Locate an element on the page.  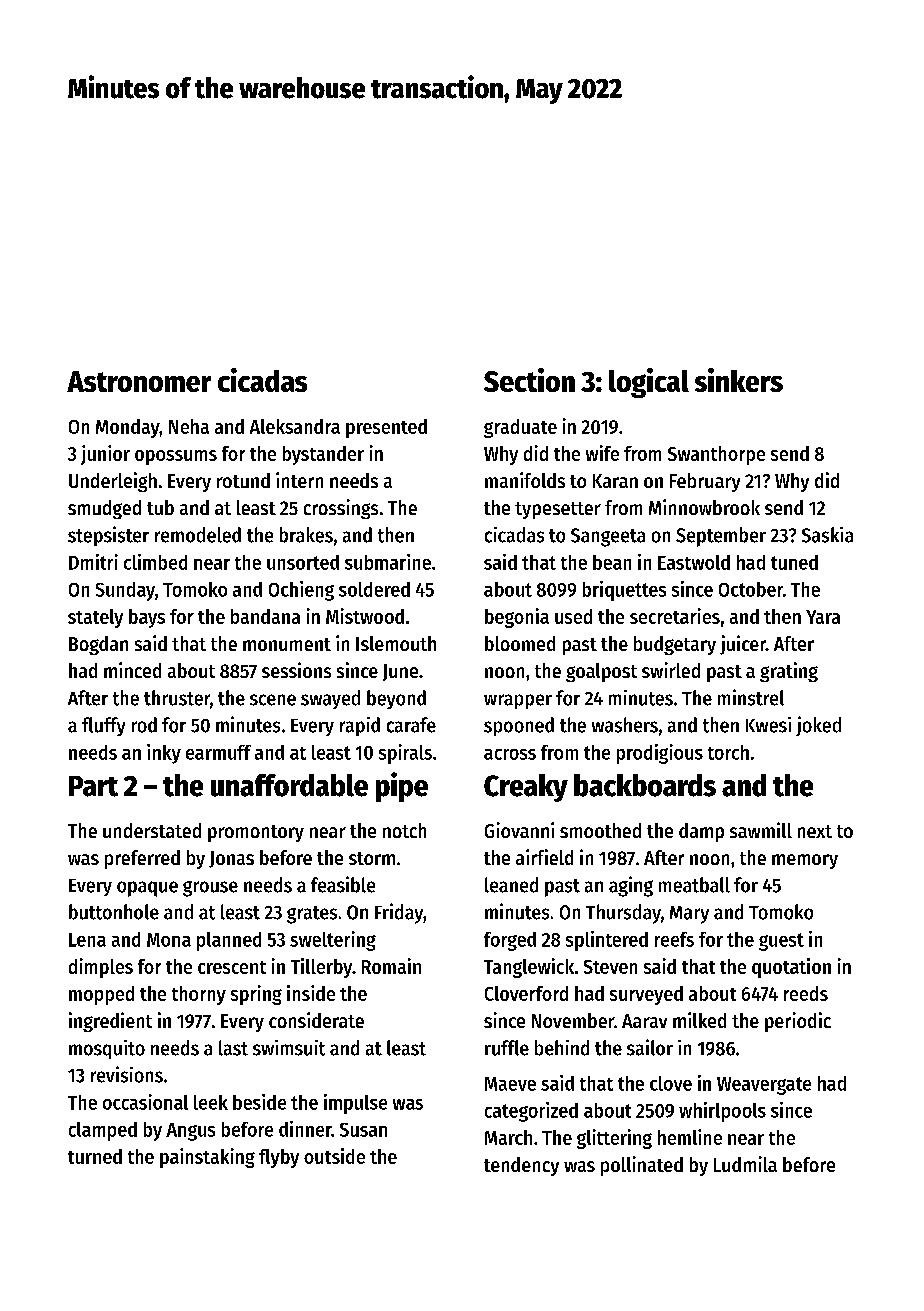
Astronomer is located at coordinates (139, 381).
